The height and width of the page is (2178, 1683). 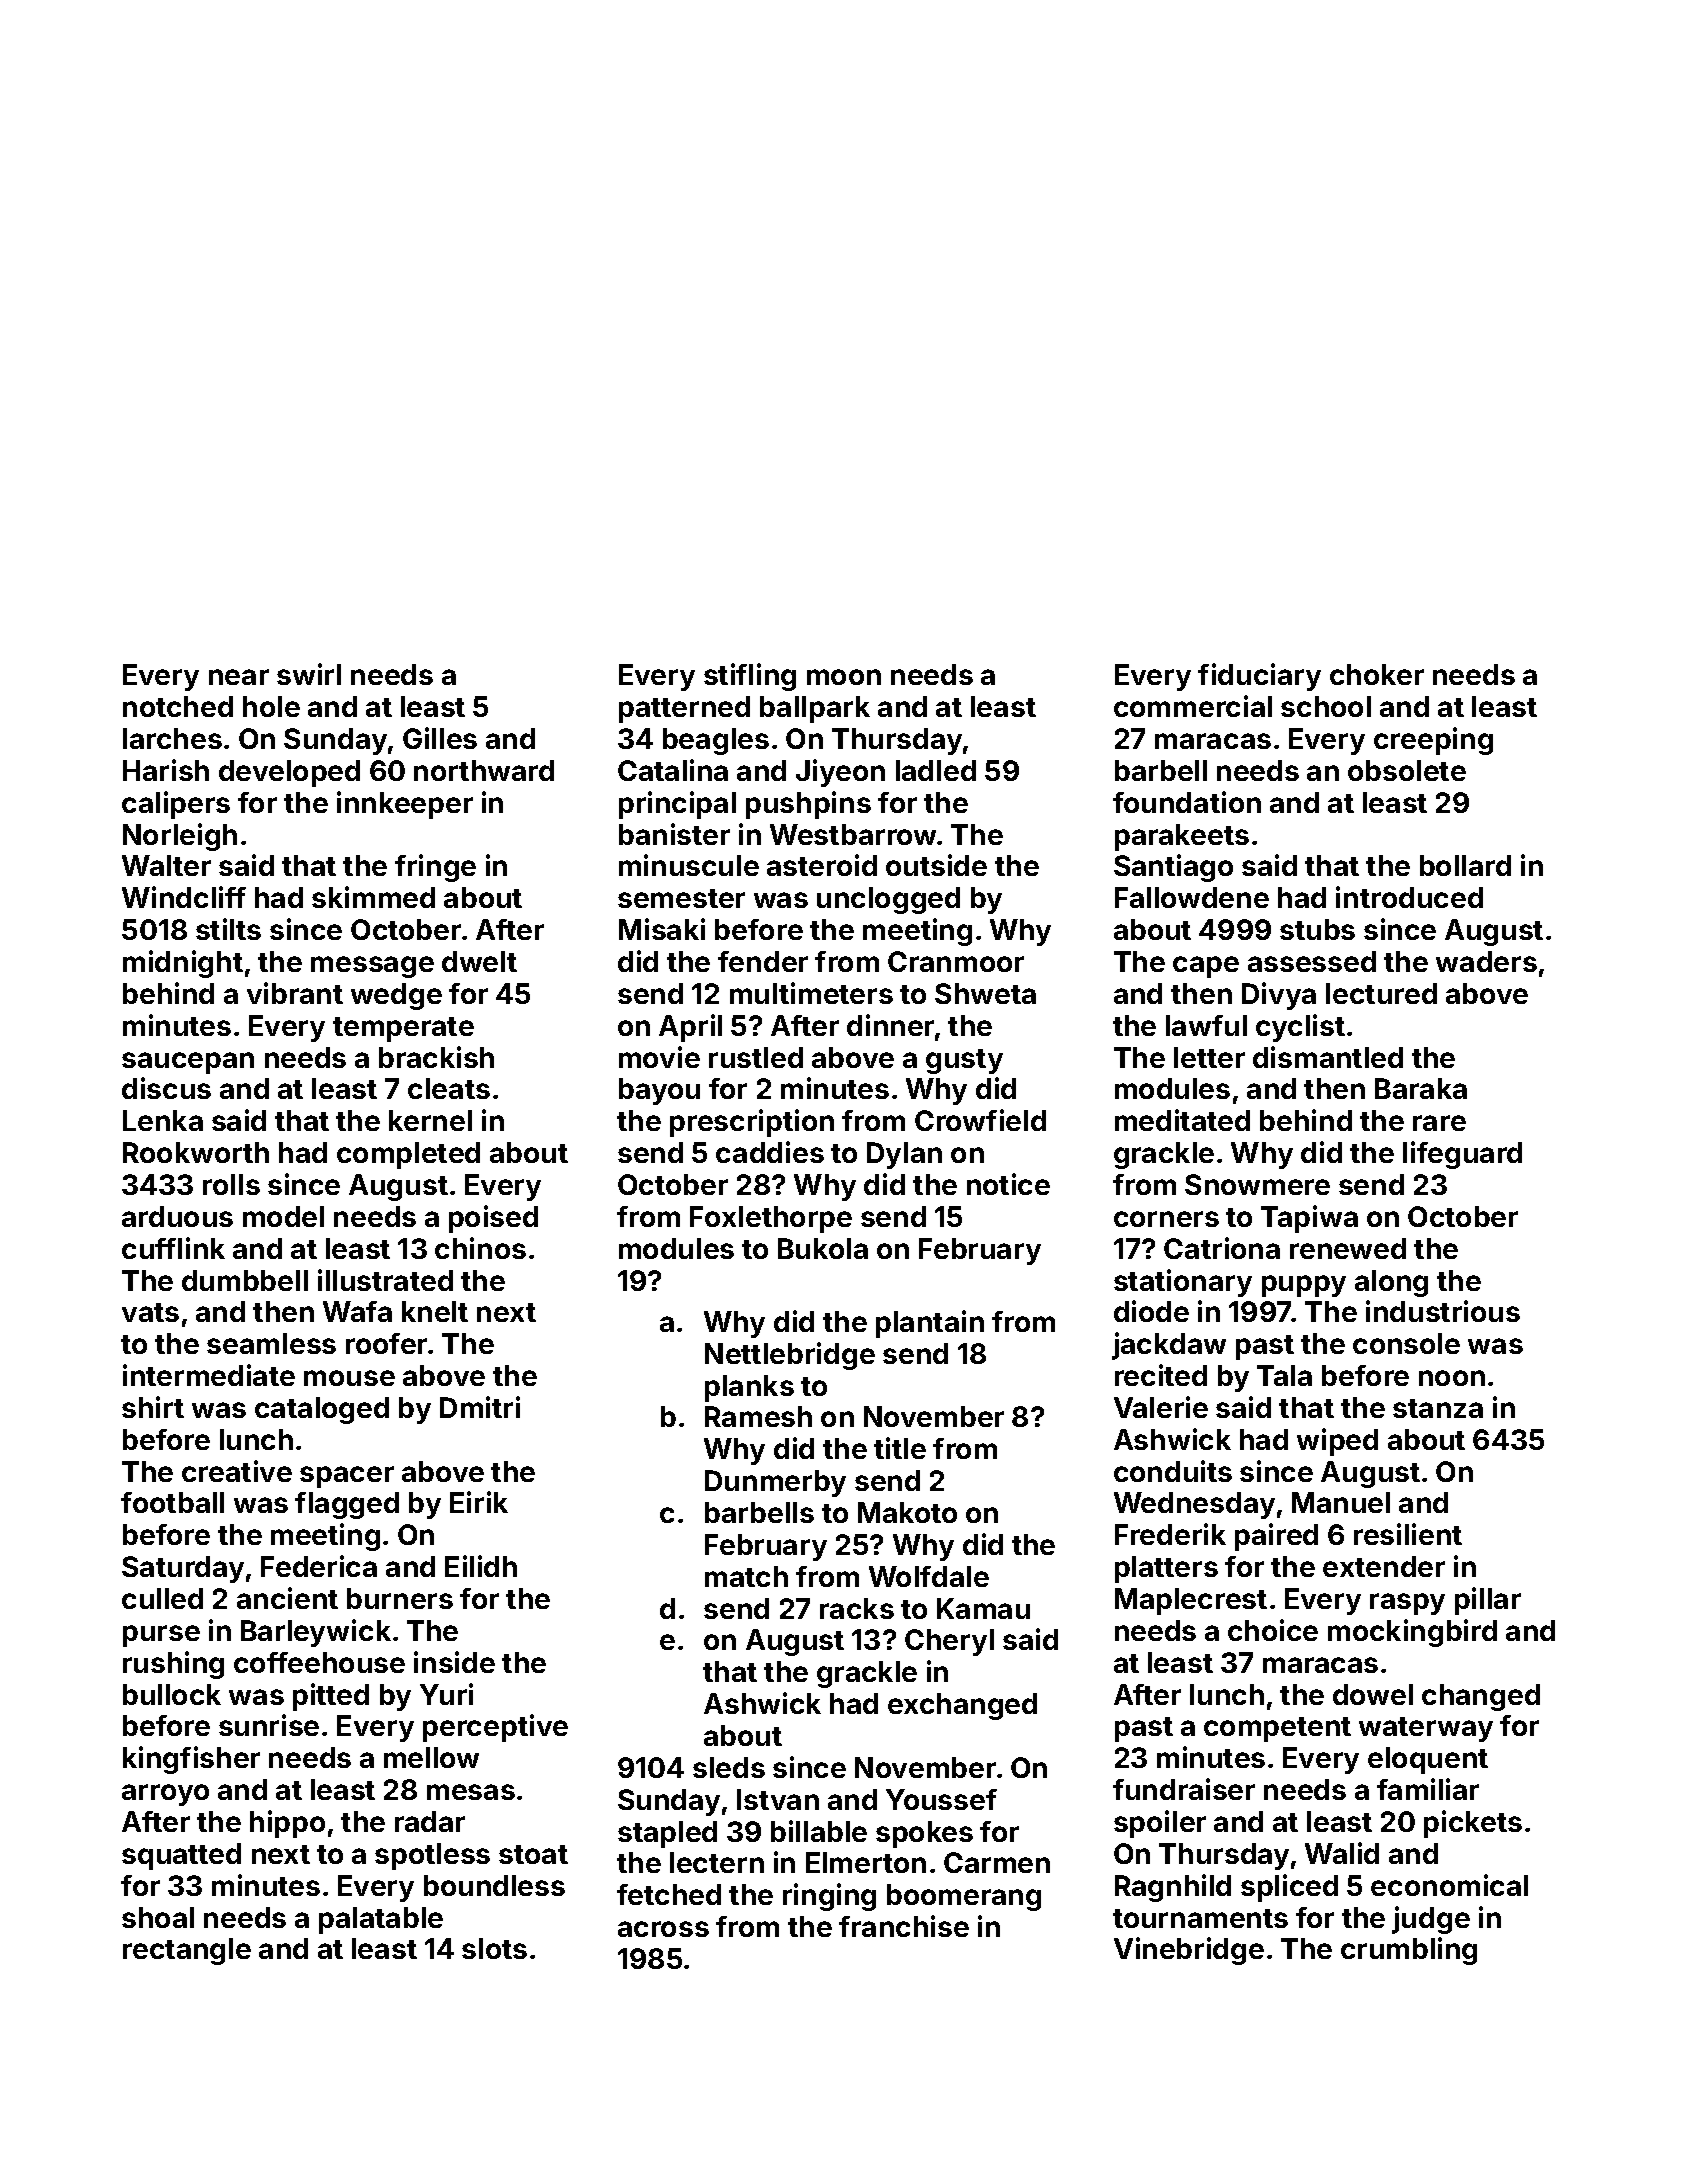 I want to click on sleds, so click(x=729, y=1767).
